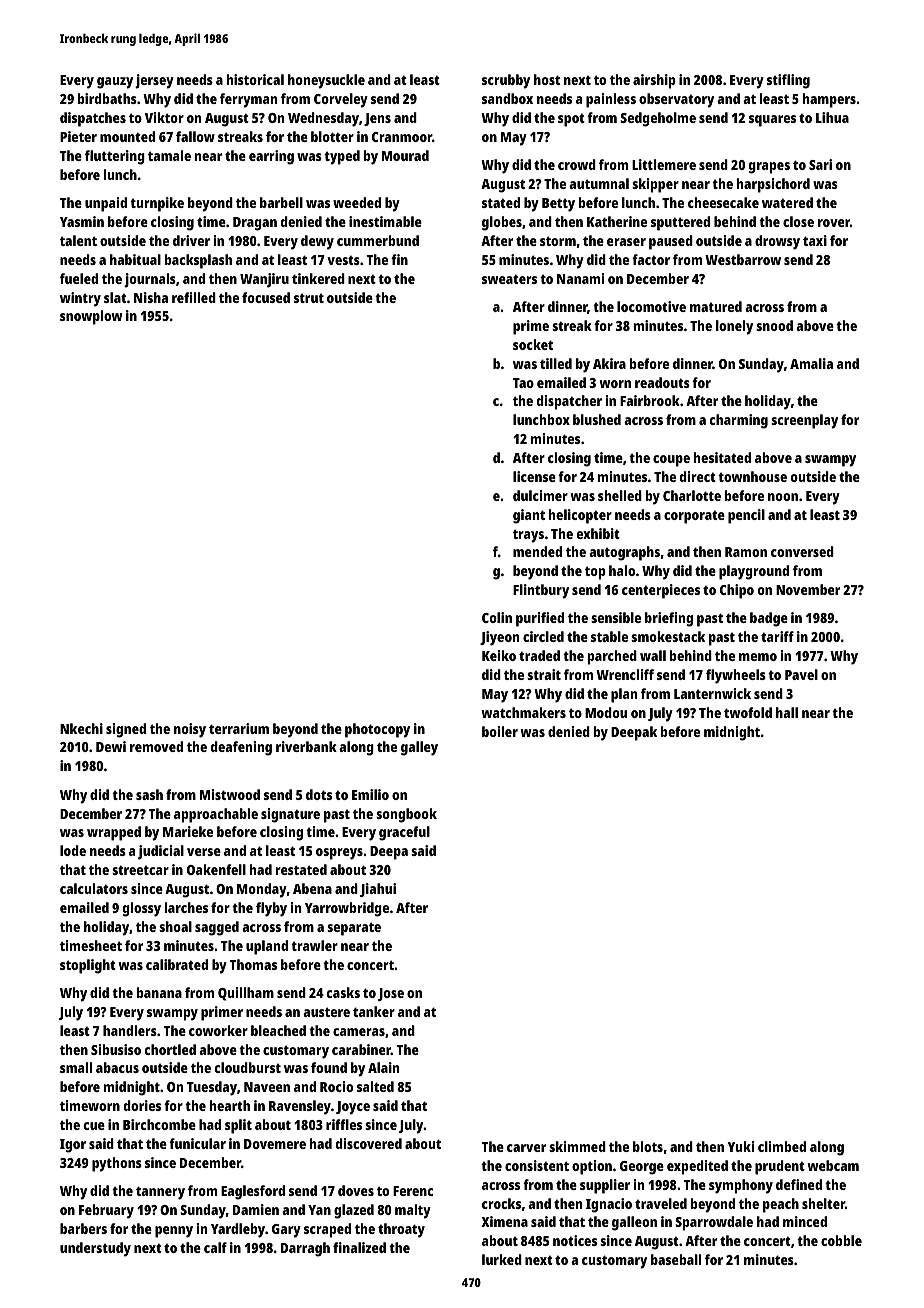  Describe the element at coordinates (159, 992) in the screenshot. I see `banana` at that location.
